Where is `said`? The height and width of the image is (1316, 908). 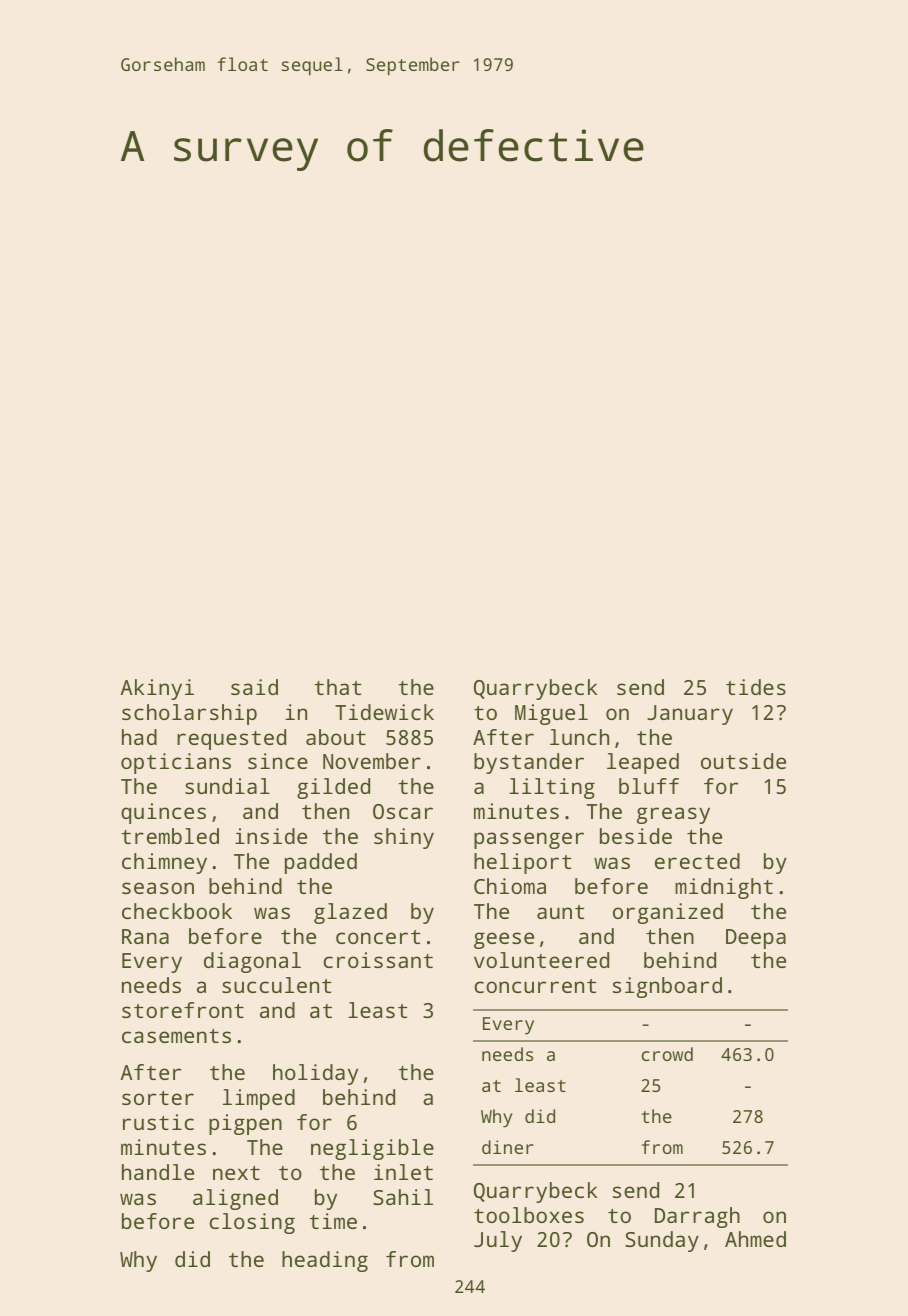 said is located at coordinates (254, 687).
